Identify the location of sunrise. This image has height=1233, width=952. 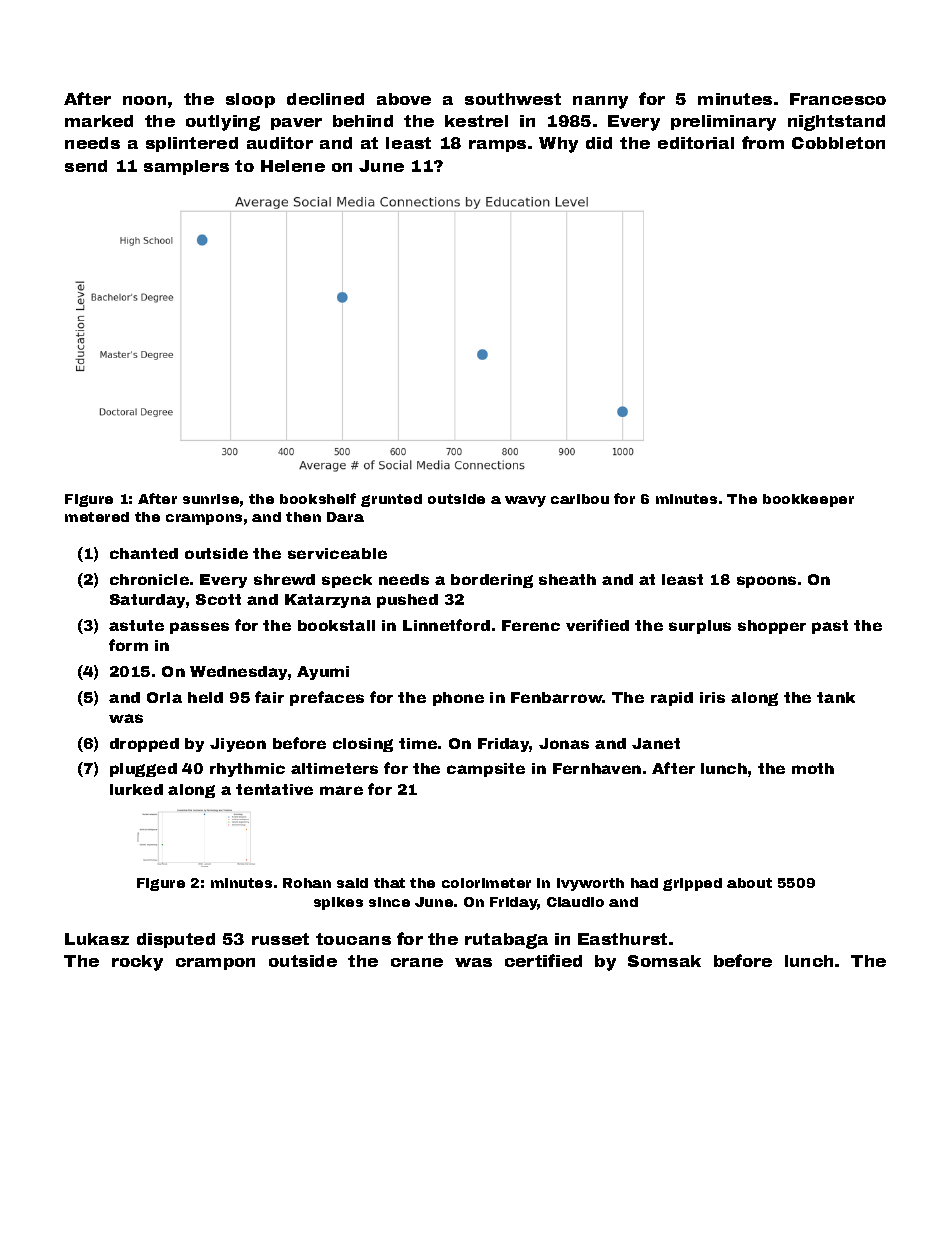
(211, 499).
